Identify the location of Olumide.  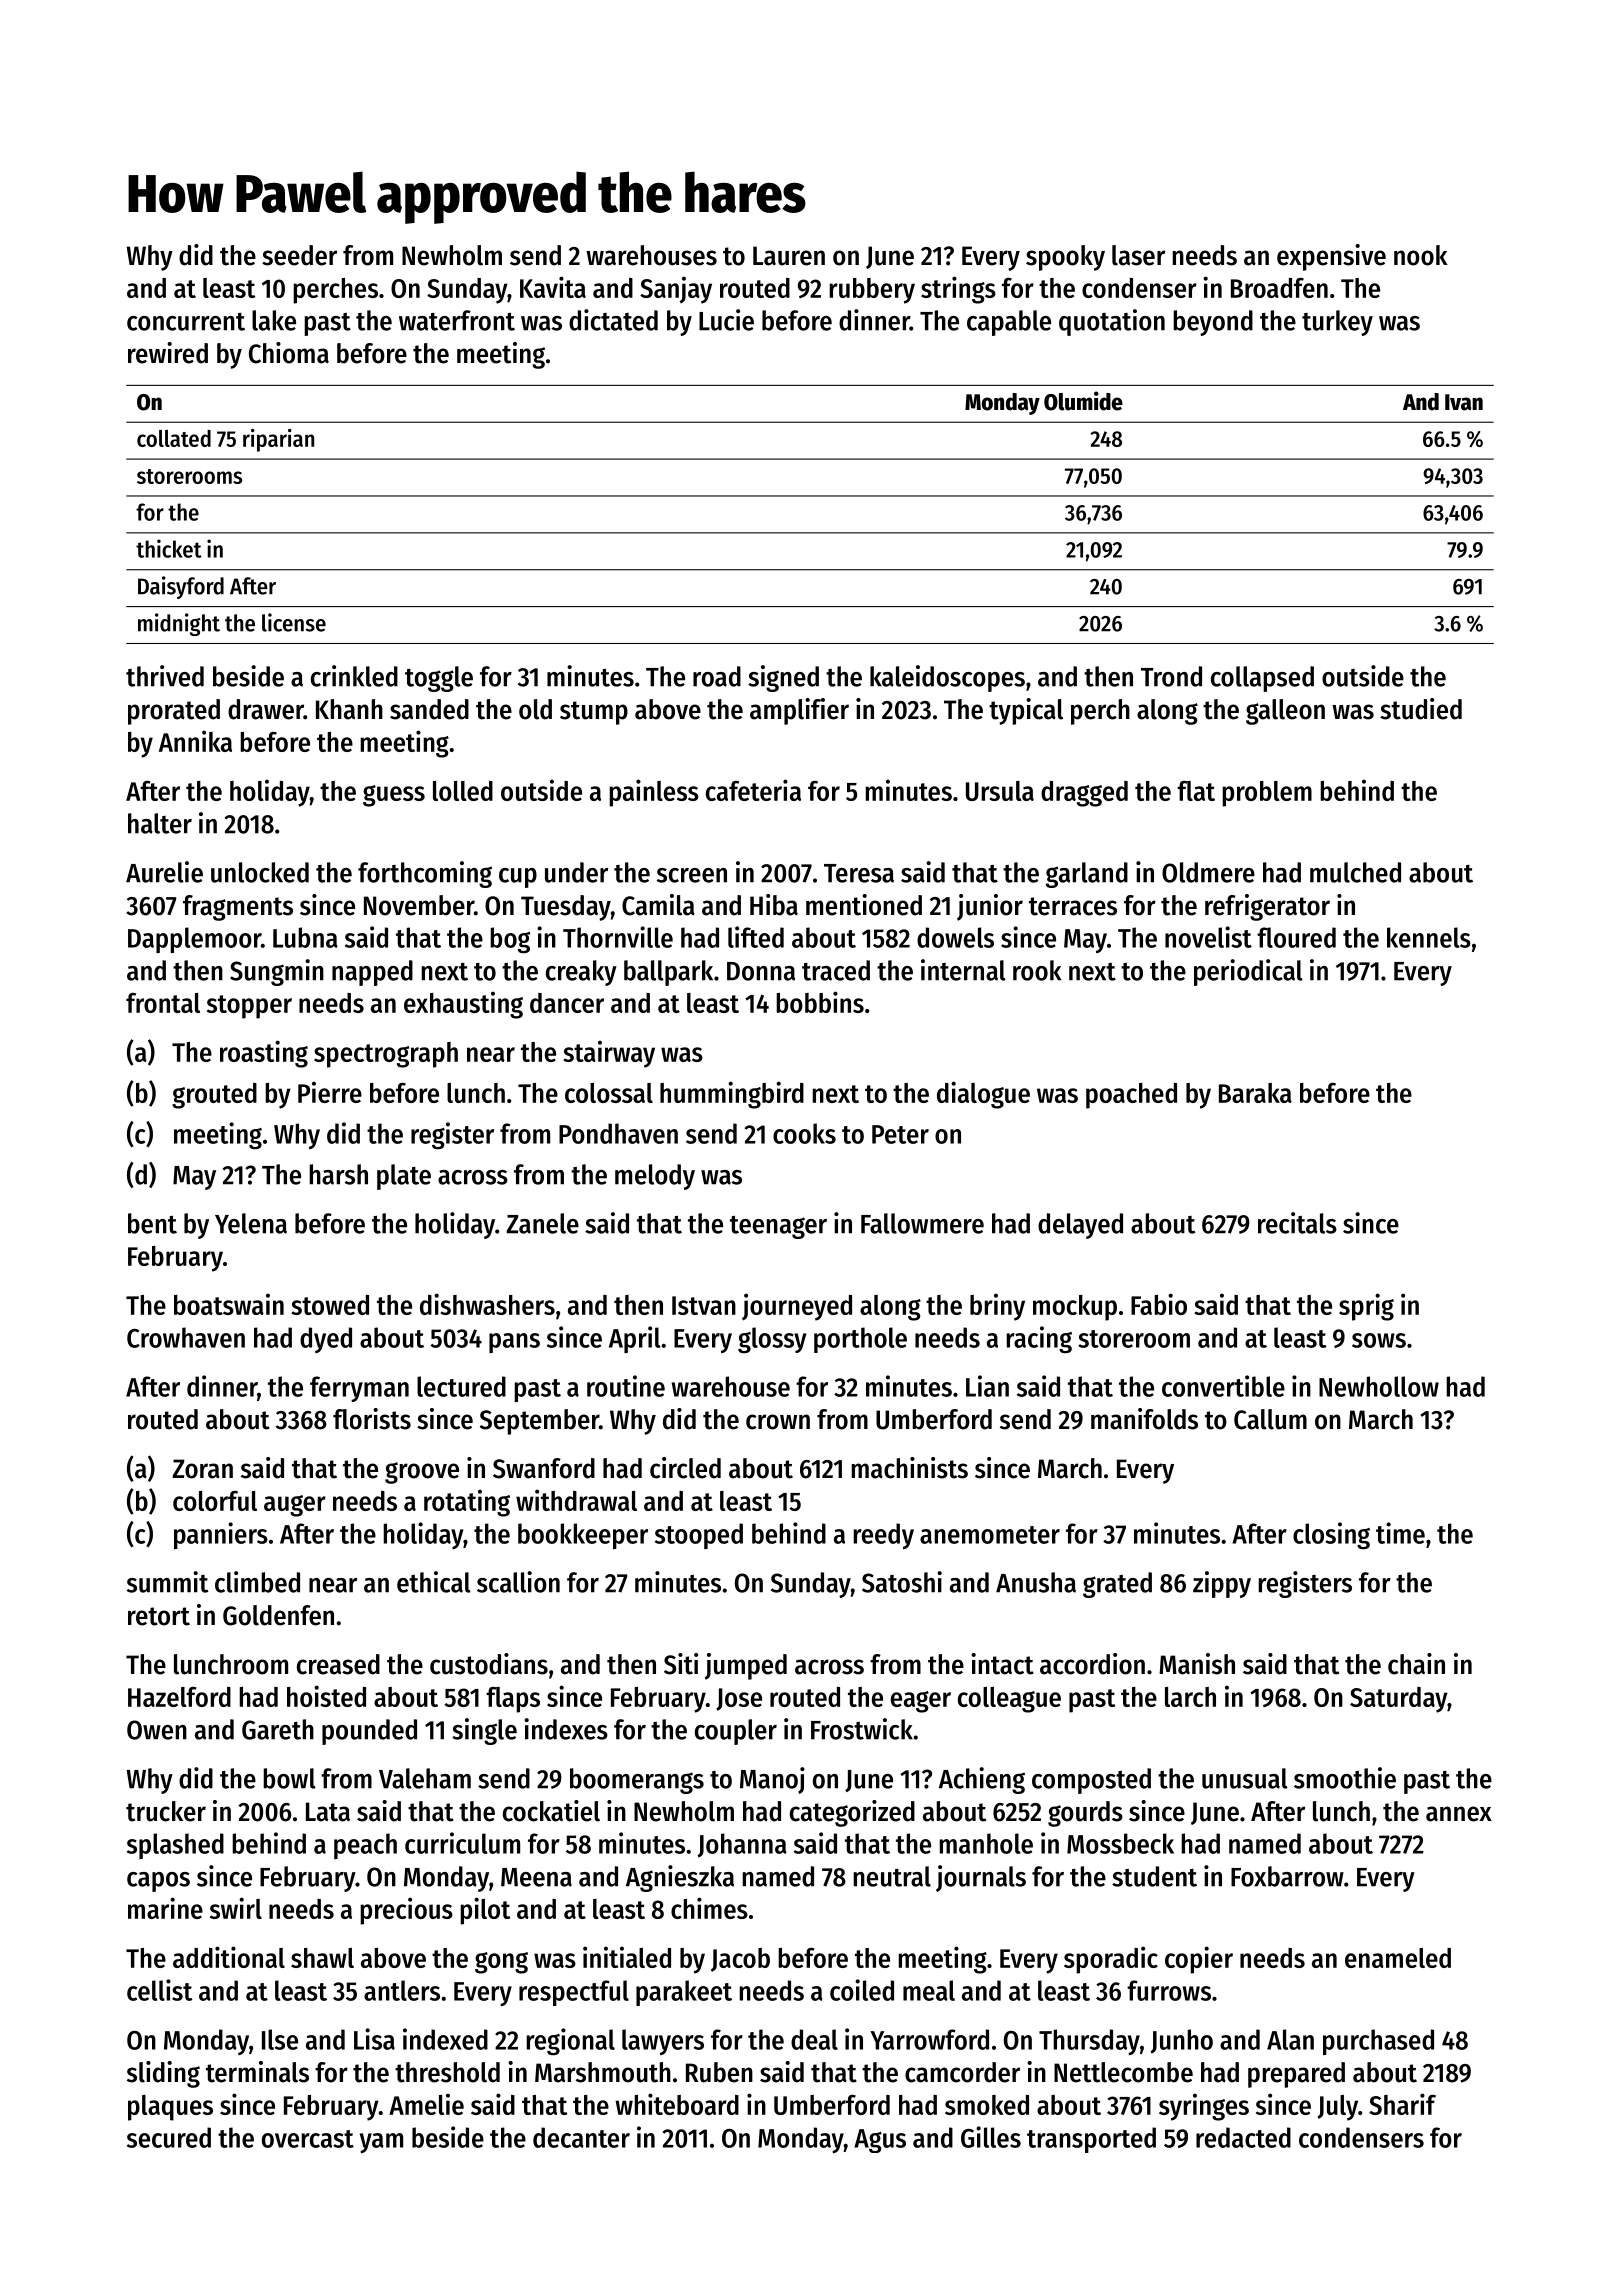
(1083, 401).
